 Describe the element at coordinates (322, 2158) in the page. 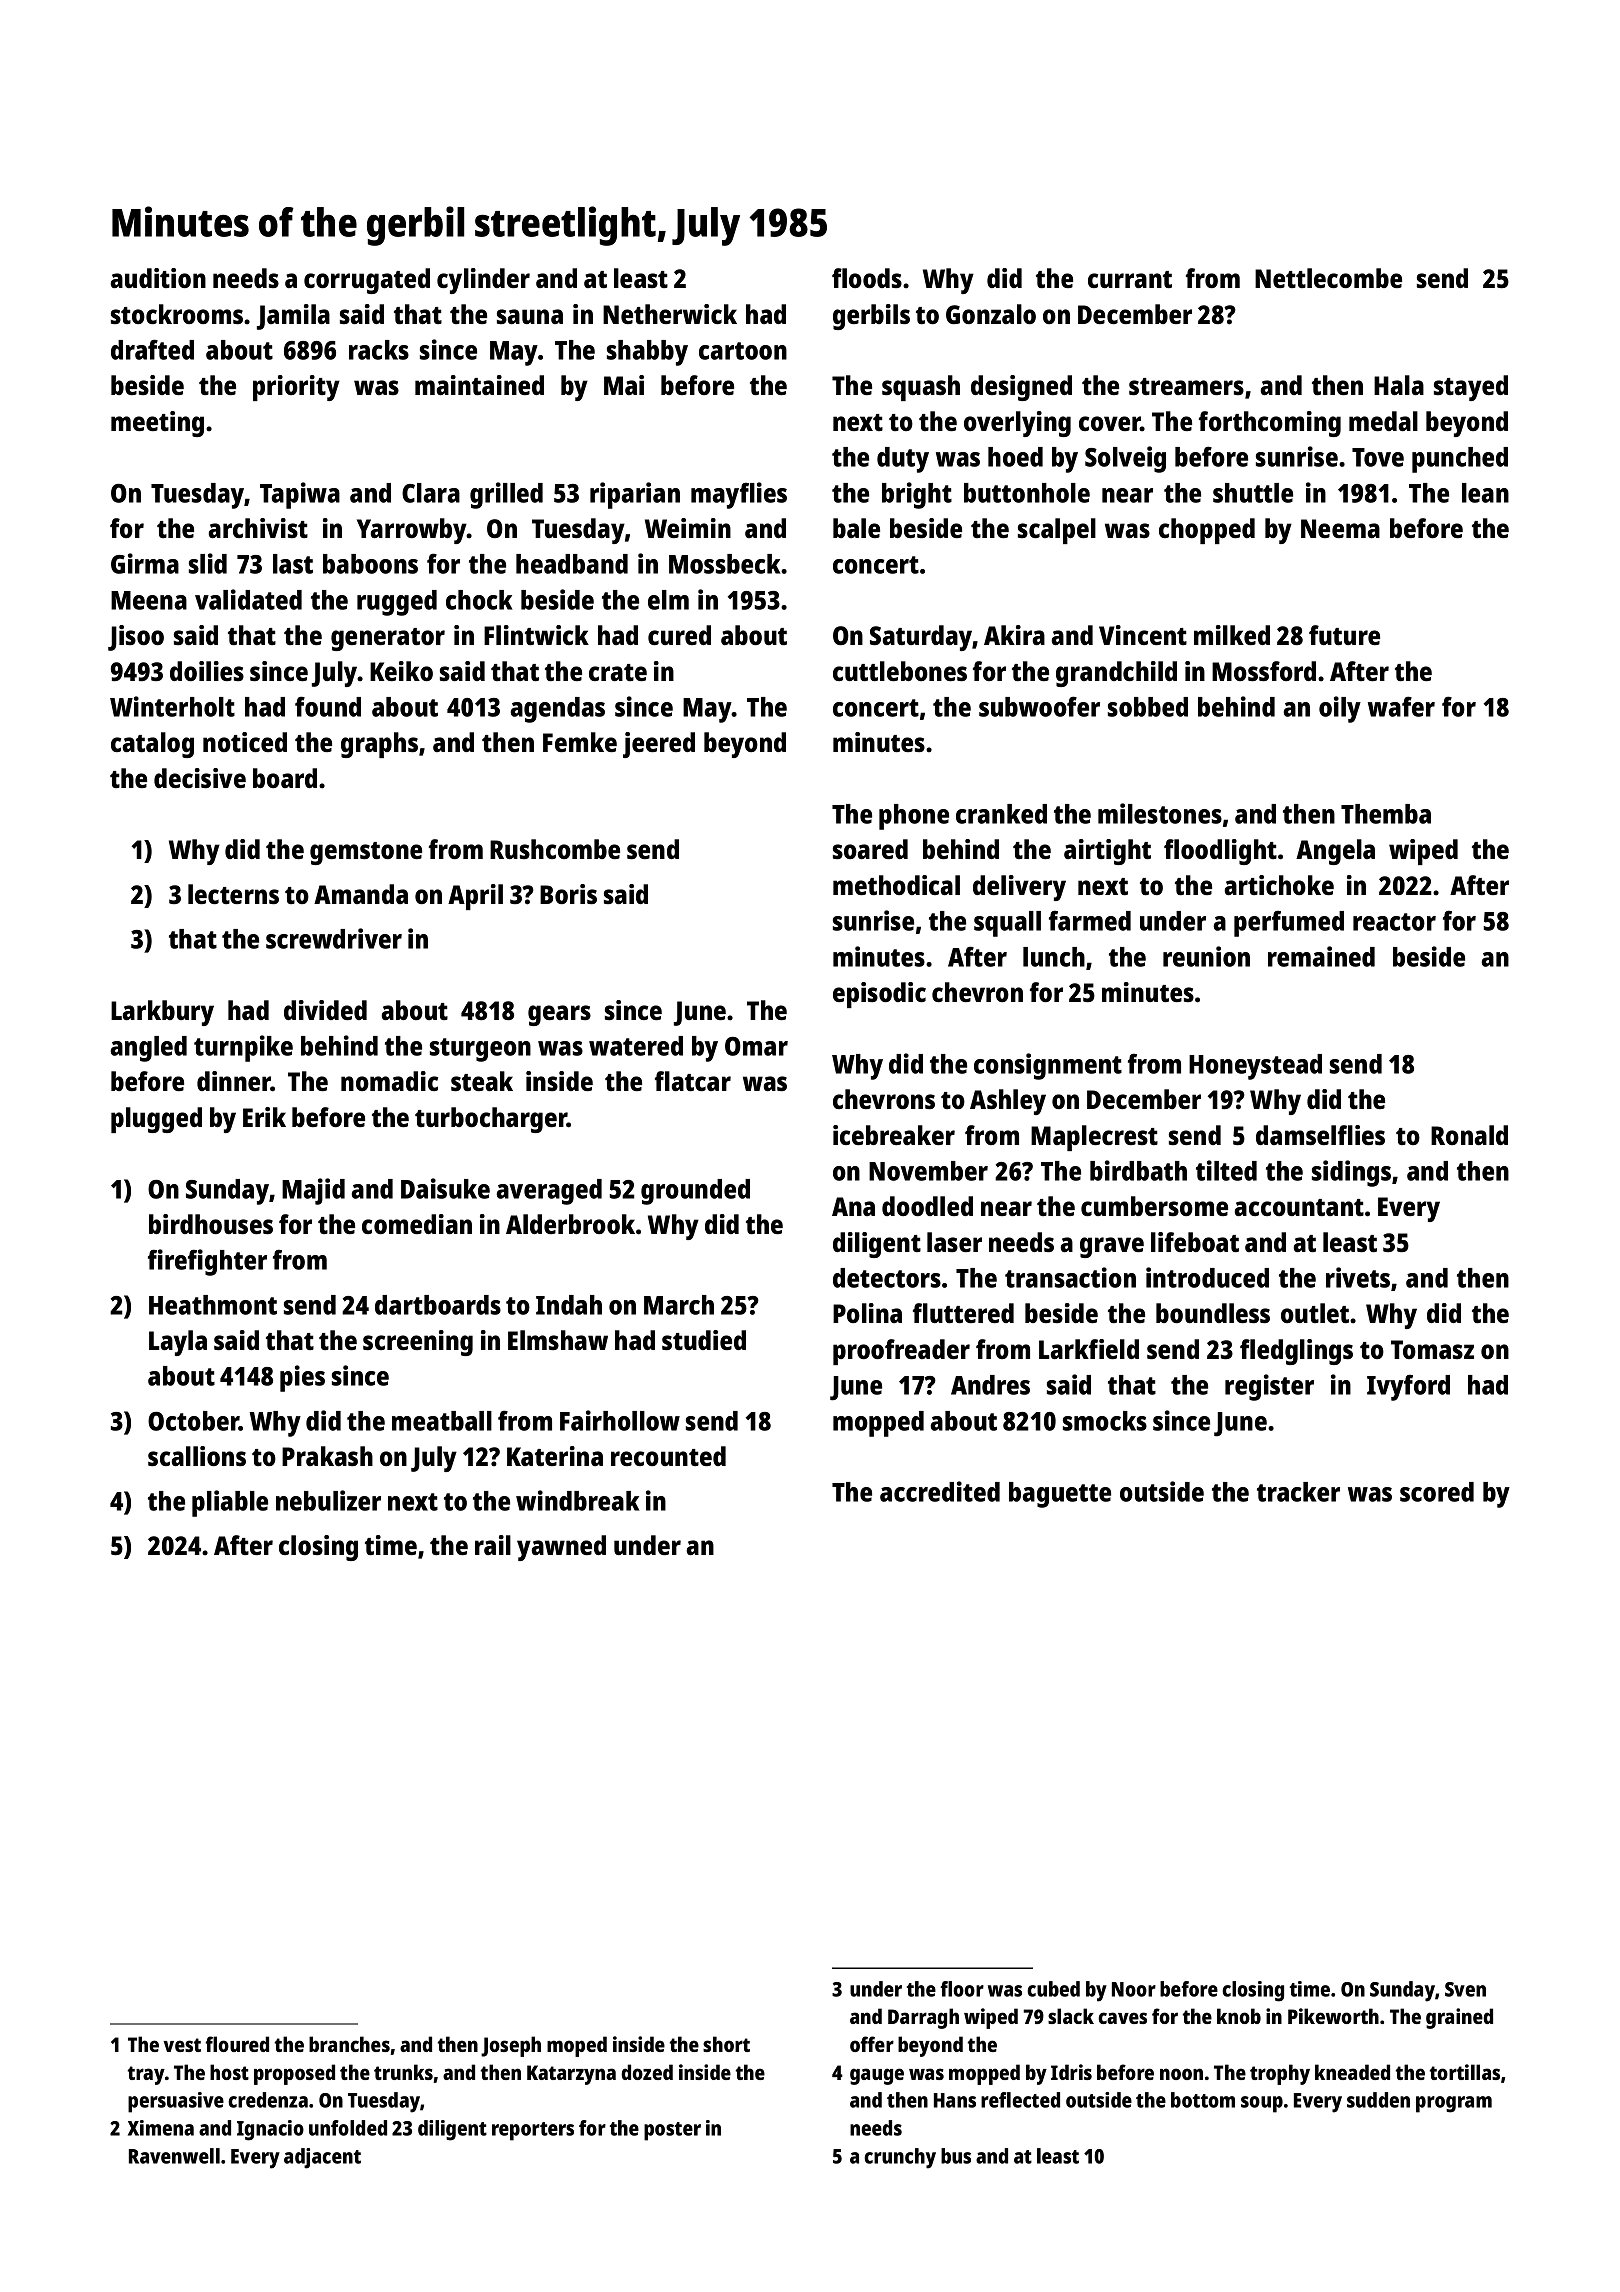

I see `adjacent` at that location.
